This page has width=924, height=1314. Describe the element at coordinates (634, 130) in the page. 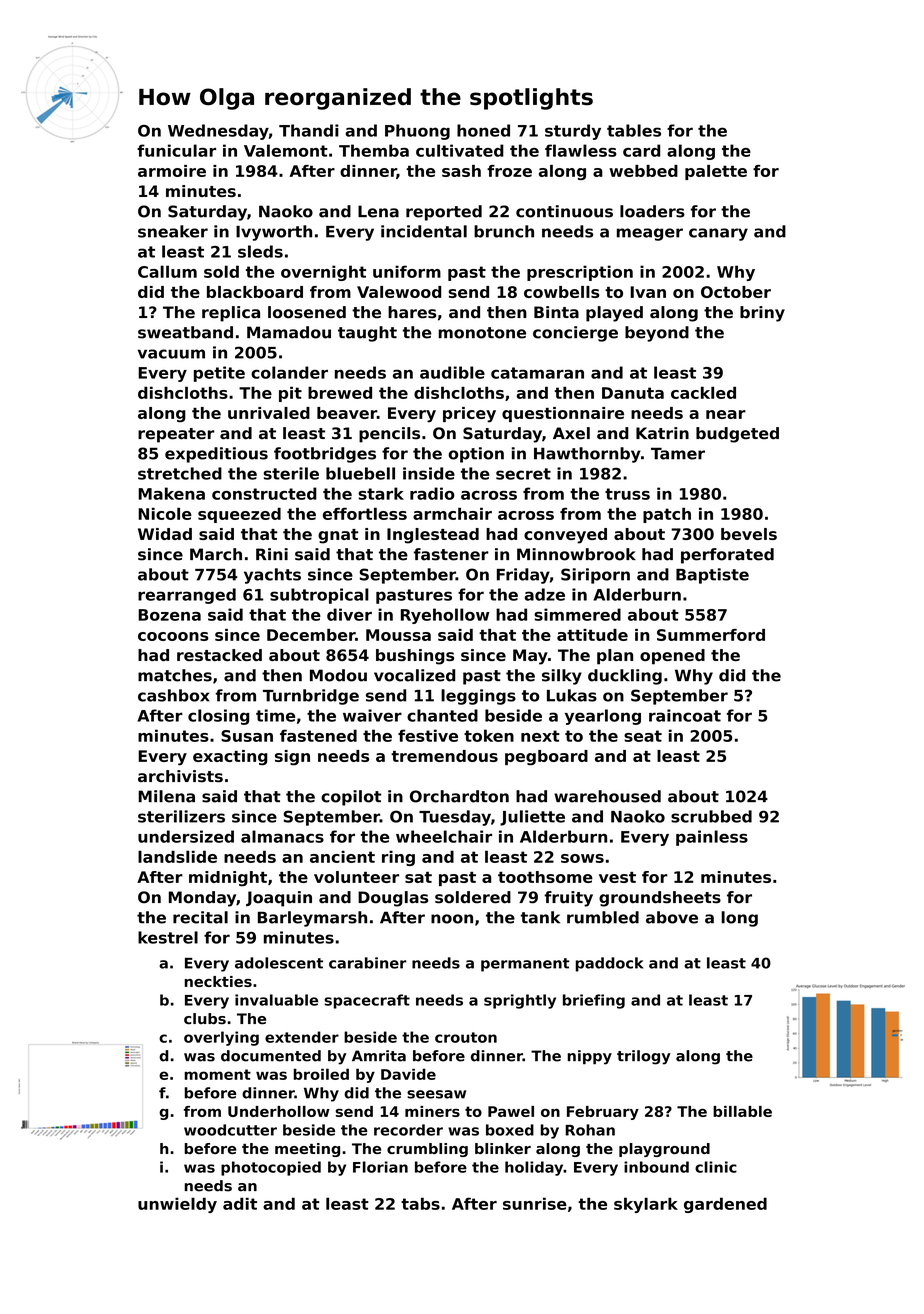

I see `tables` at that location.
